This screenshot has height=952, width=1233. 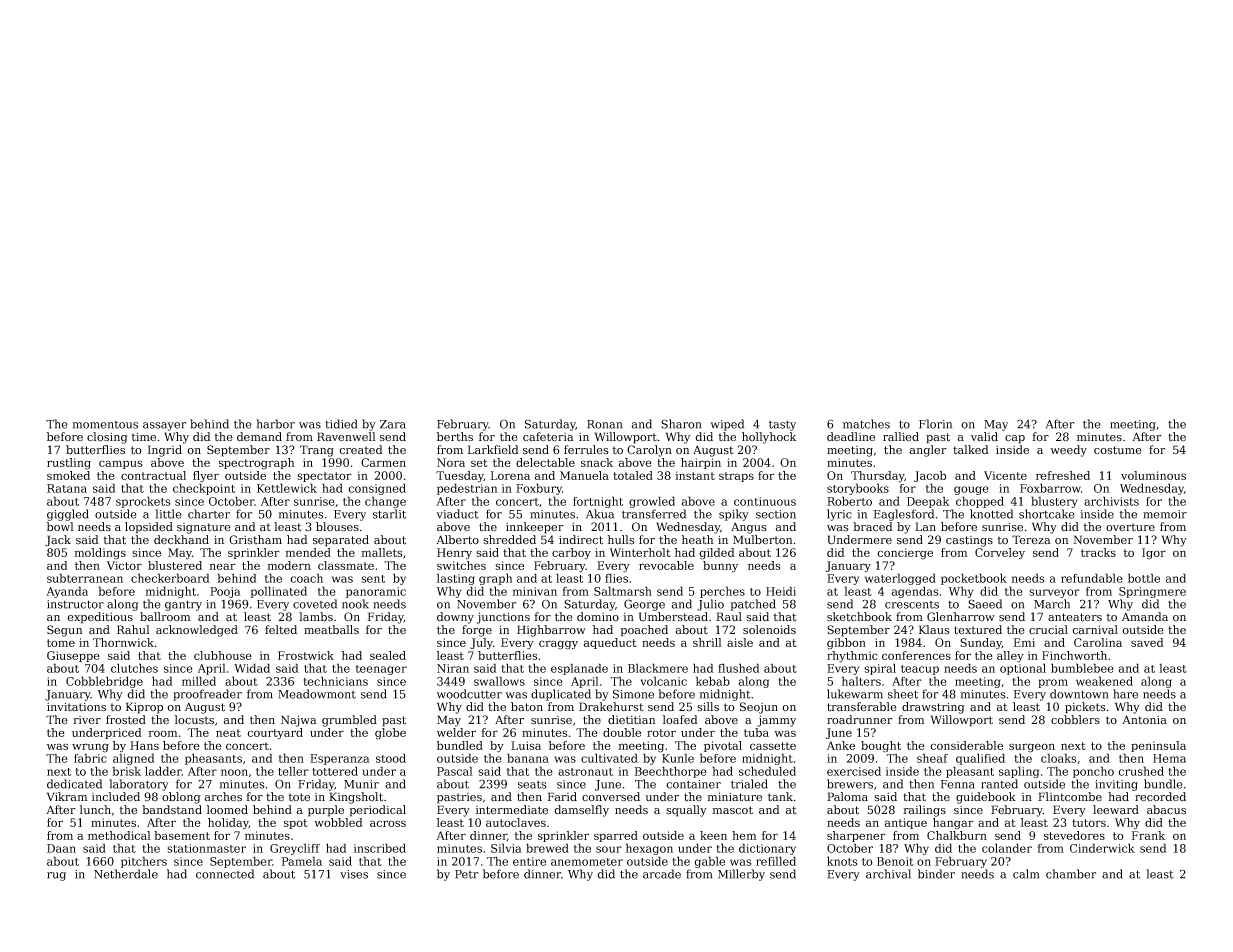 I want to click on Netherdale, so click(x=126, y=874).
